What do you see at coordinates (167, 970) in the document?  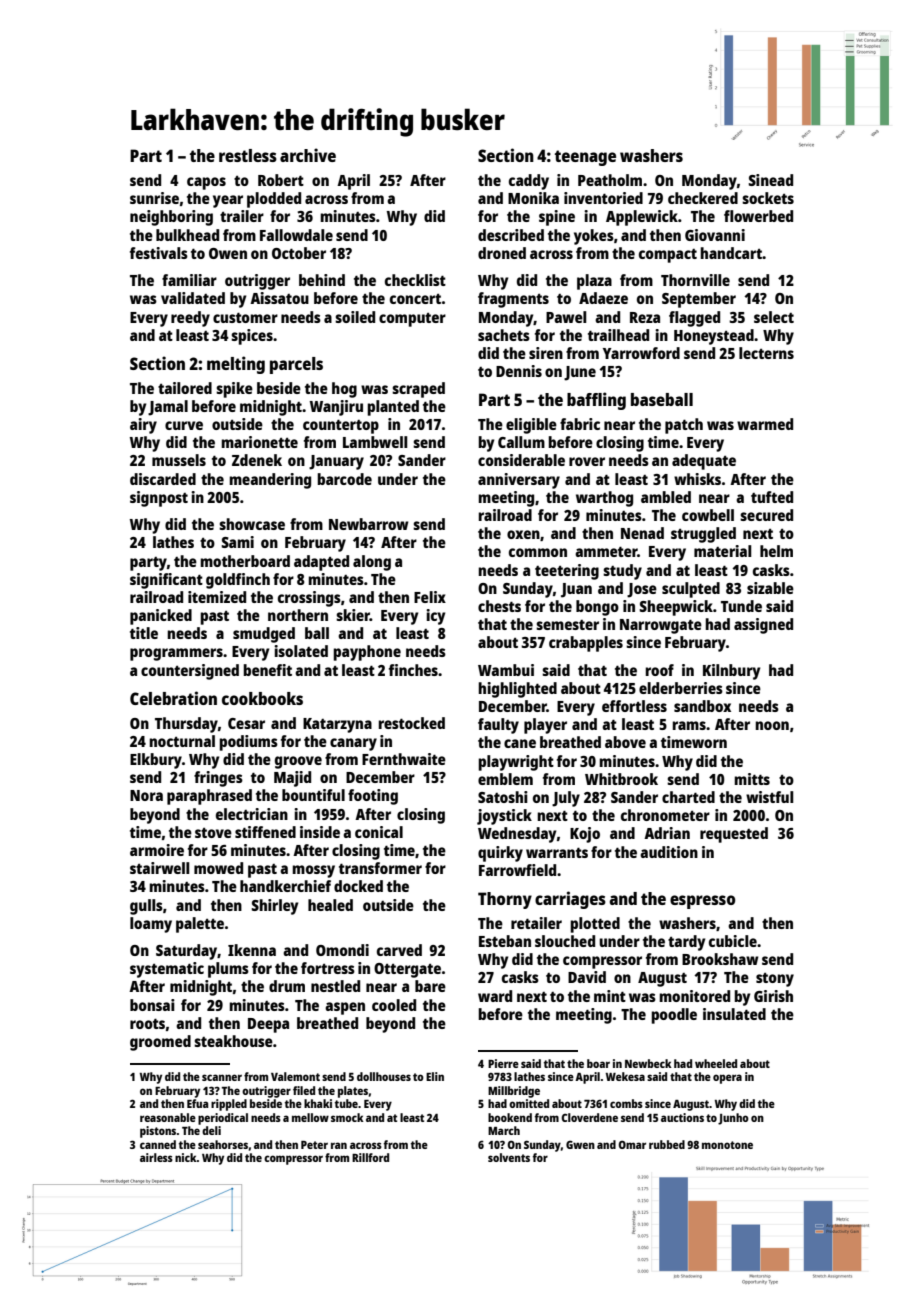 I see `systematic` at bounding box center [167, 970].
